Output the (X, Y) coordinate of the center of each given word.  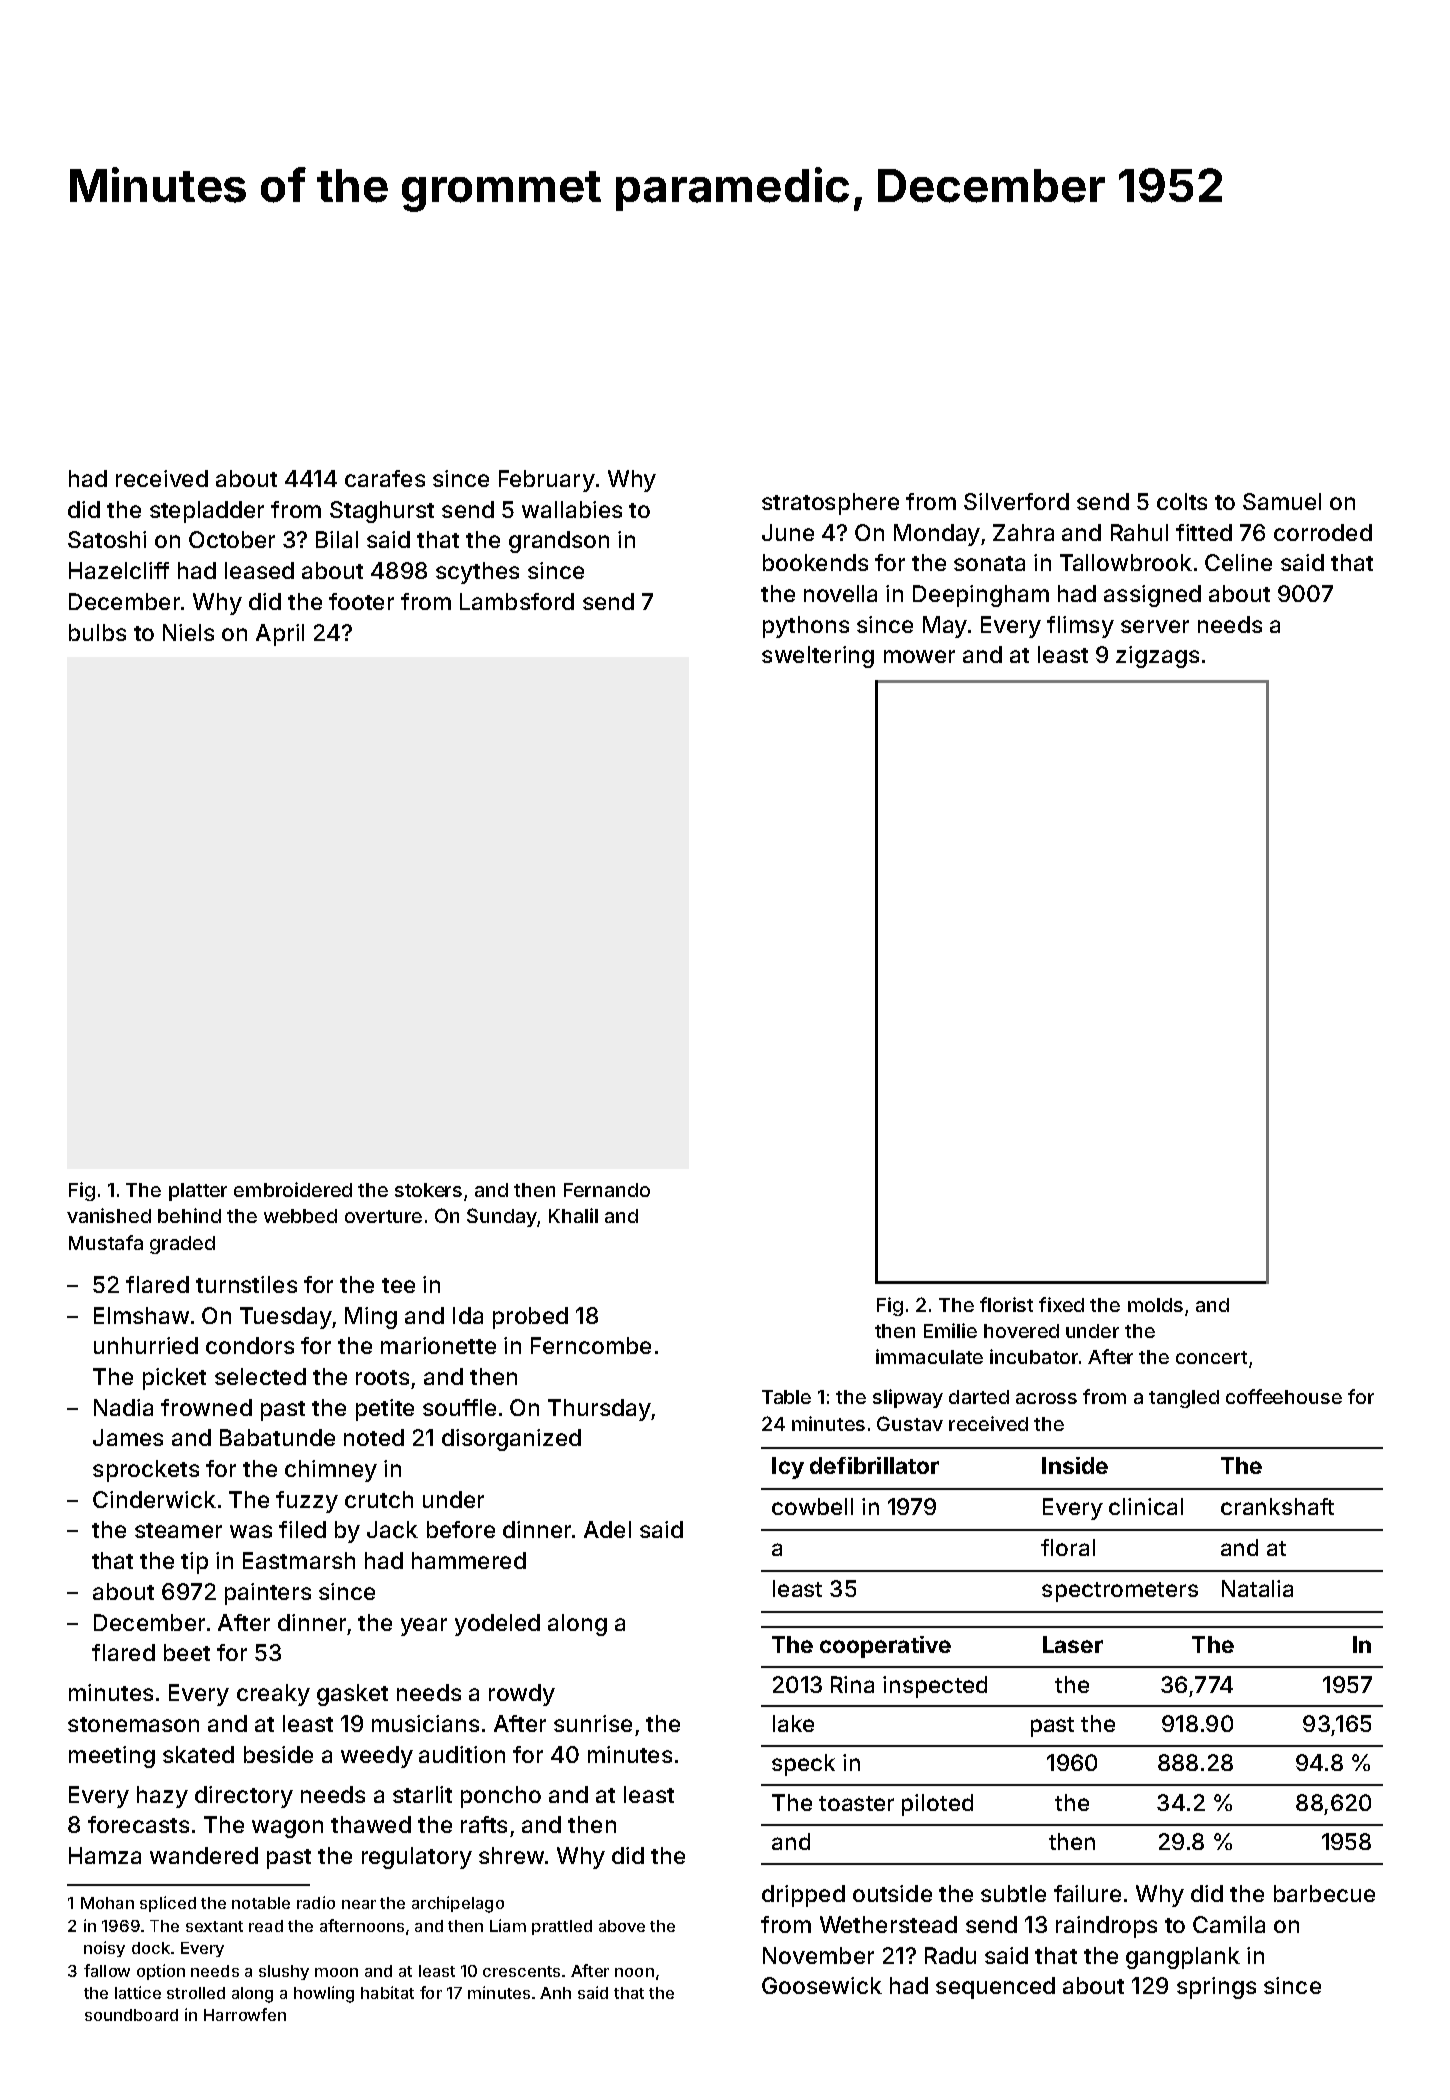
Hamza (105, 1855)
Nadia (123, 1407)
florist (1006, 1304)
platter (198, 1192)
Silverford (1016, 501)
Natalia (1257, 1588)
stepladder (207, 512)
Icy (788, 1468)
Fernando (607, 1190)
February (547, 481)
